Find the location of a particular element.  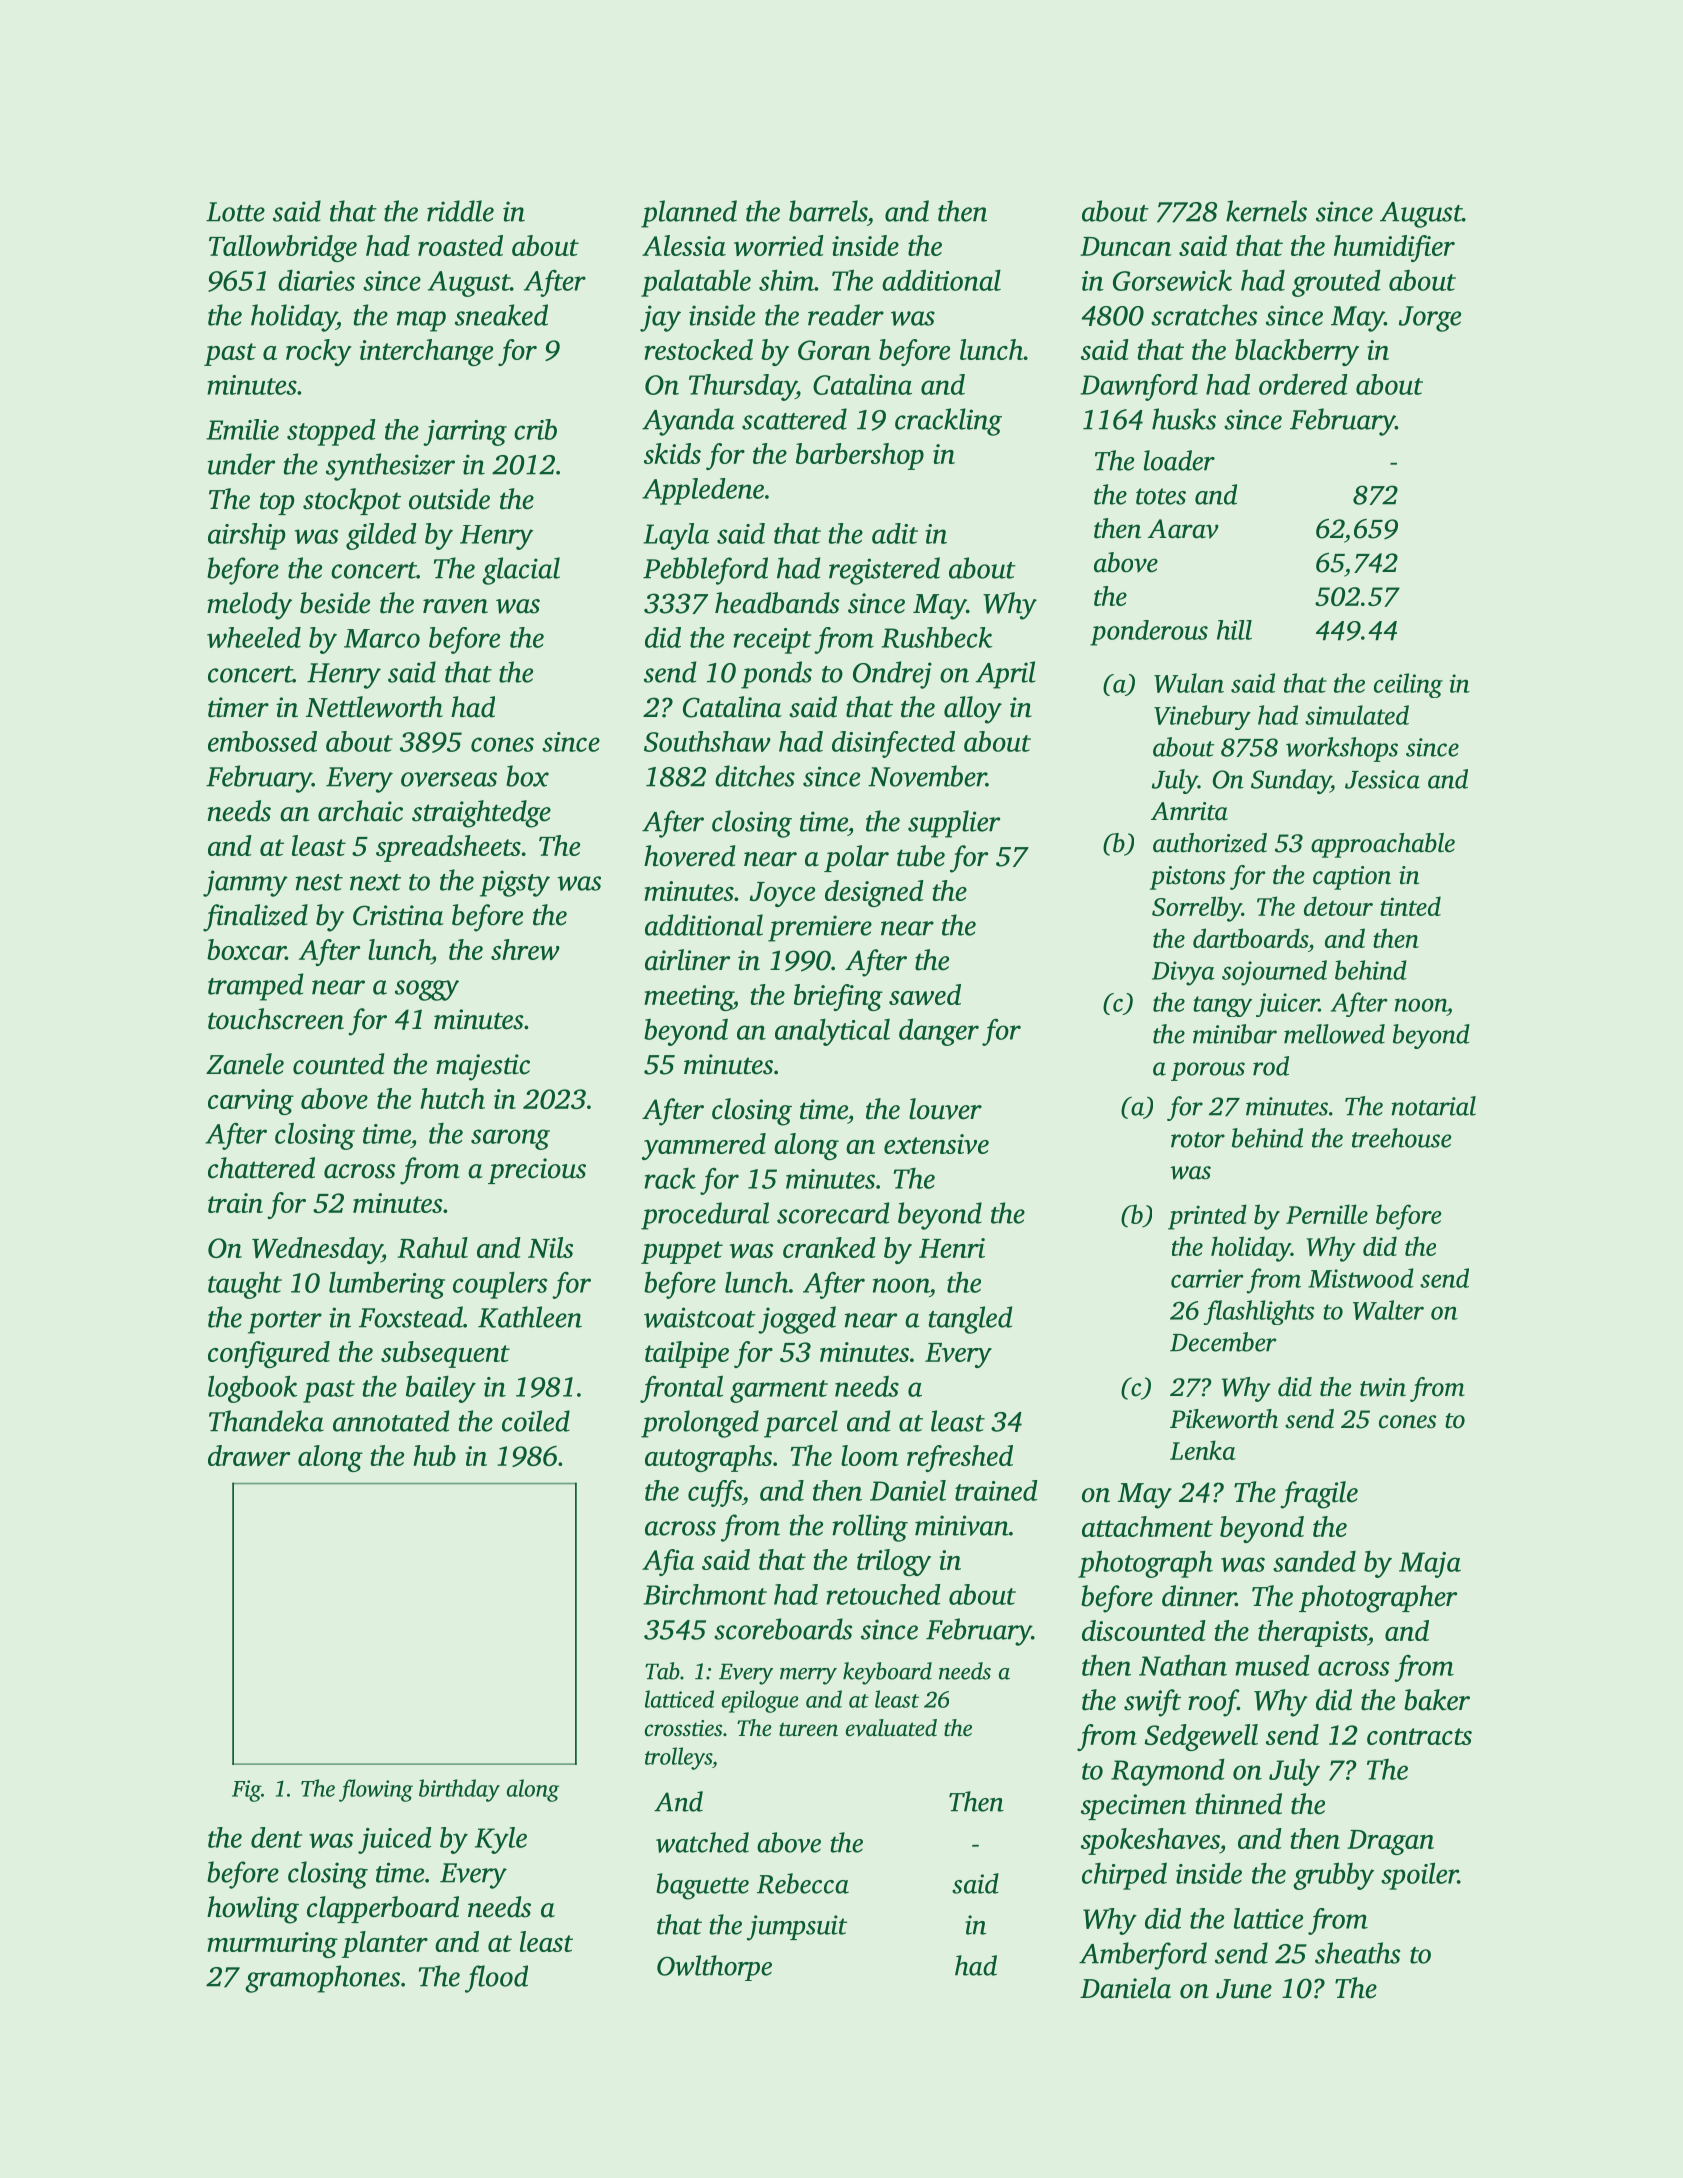

glacial is located at coordinates (521, 571).
